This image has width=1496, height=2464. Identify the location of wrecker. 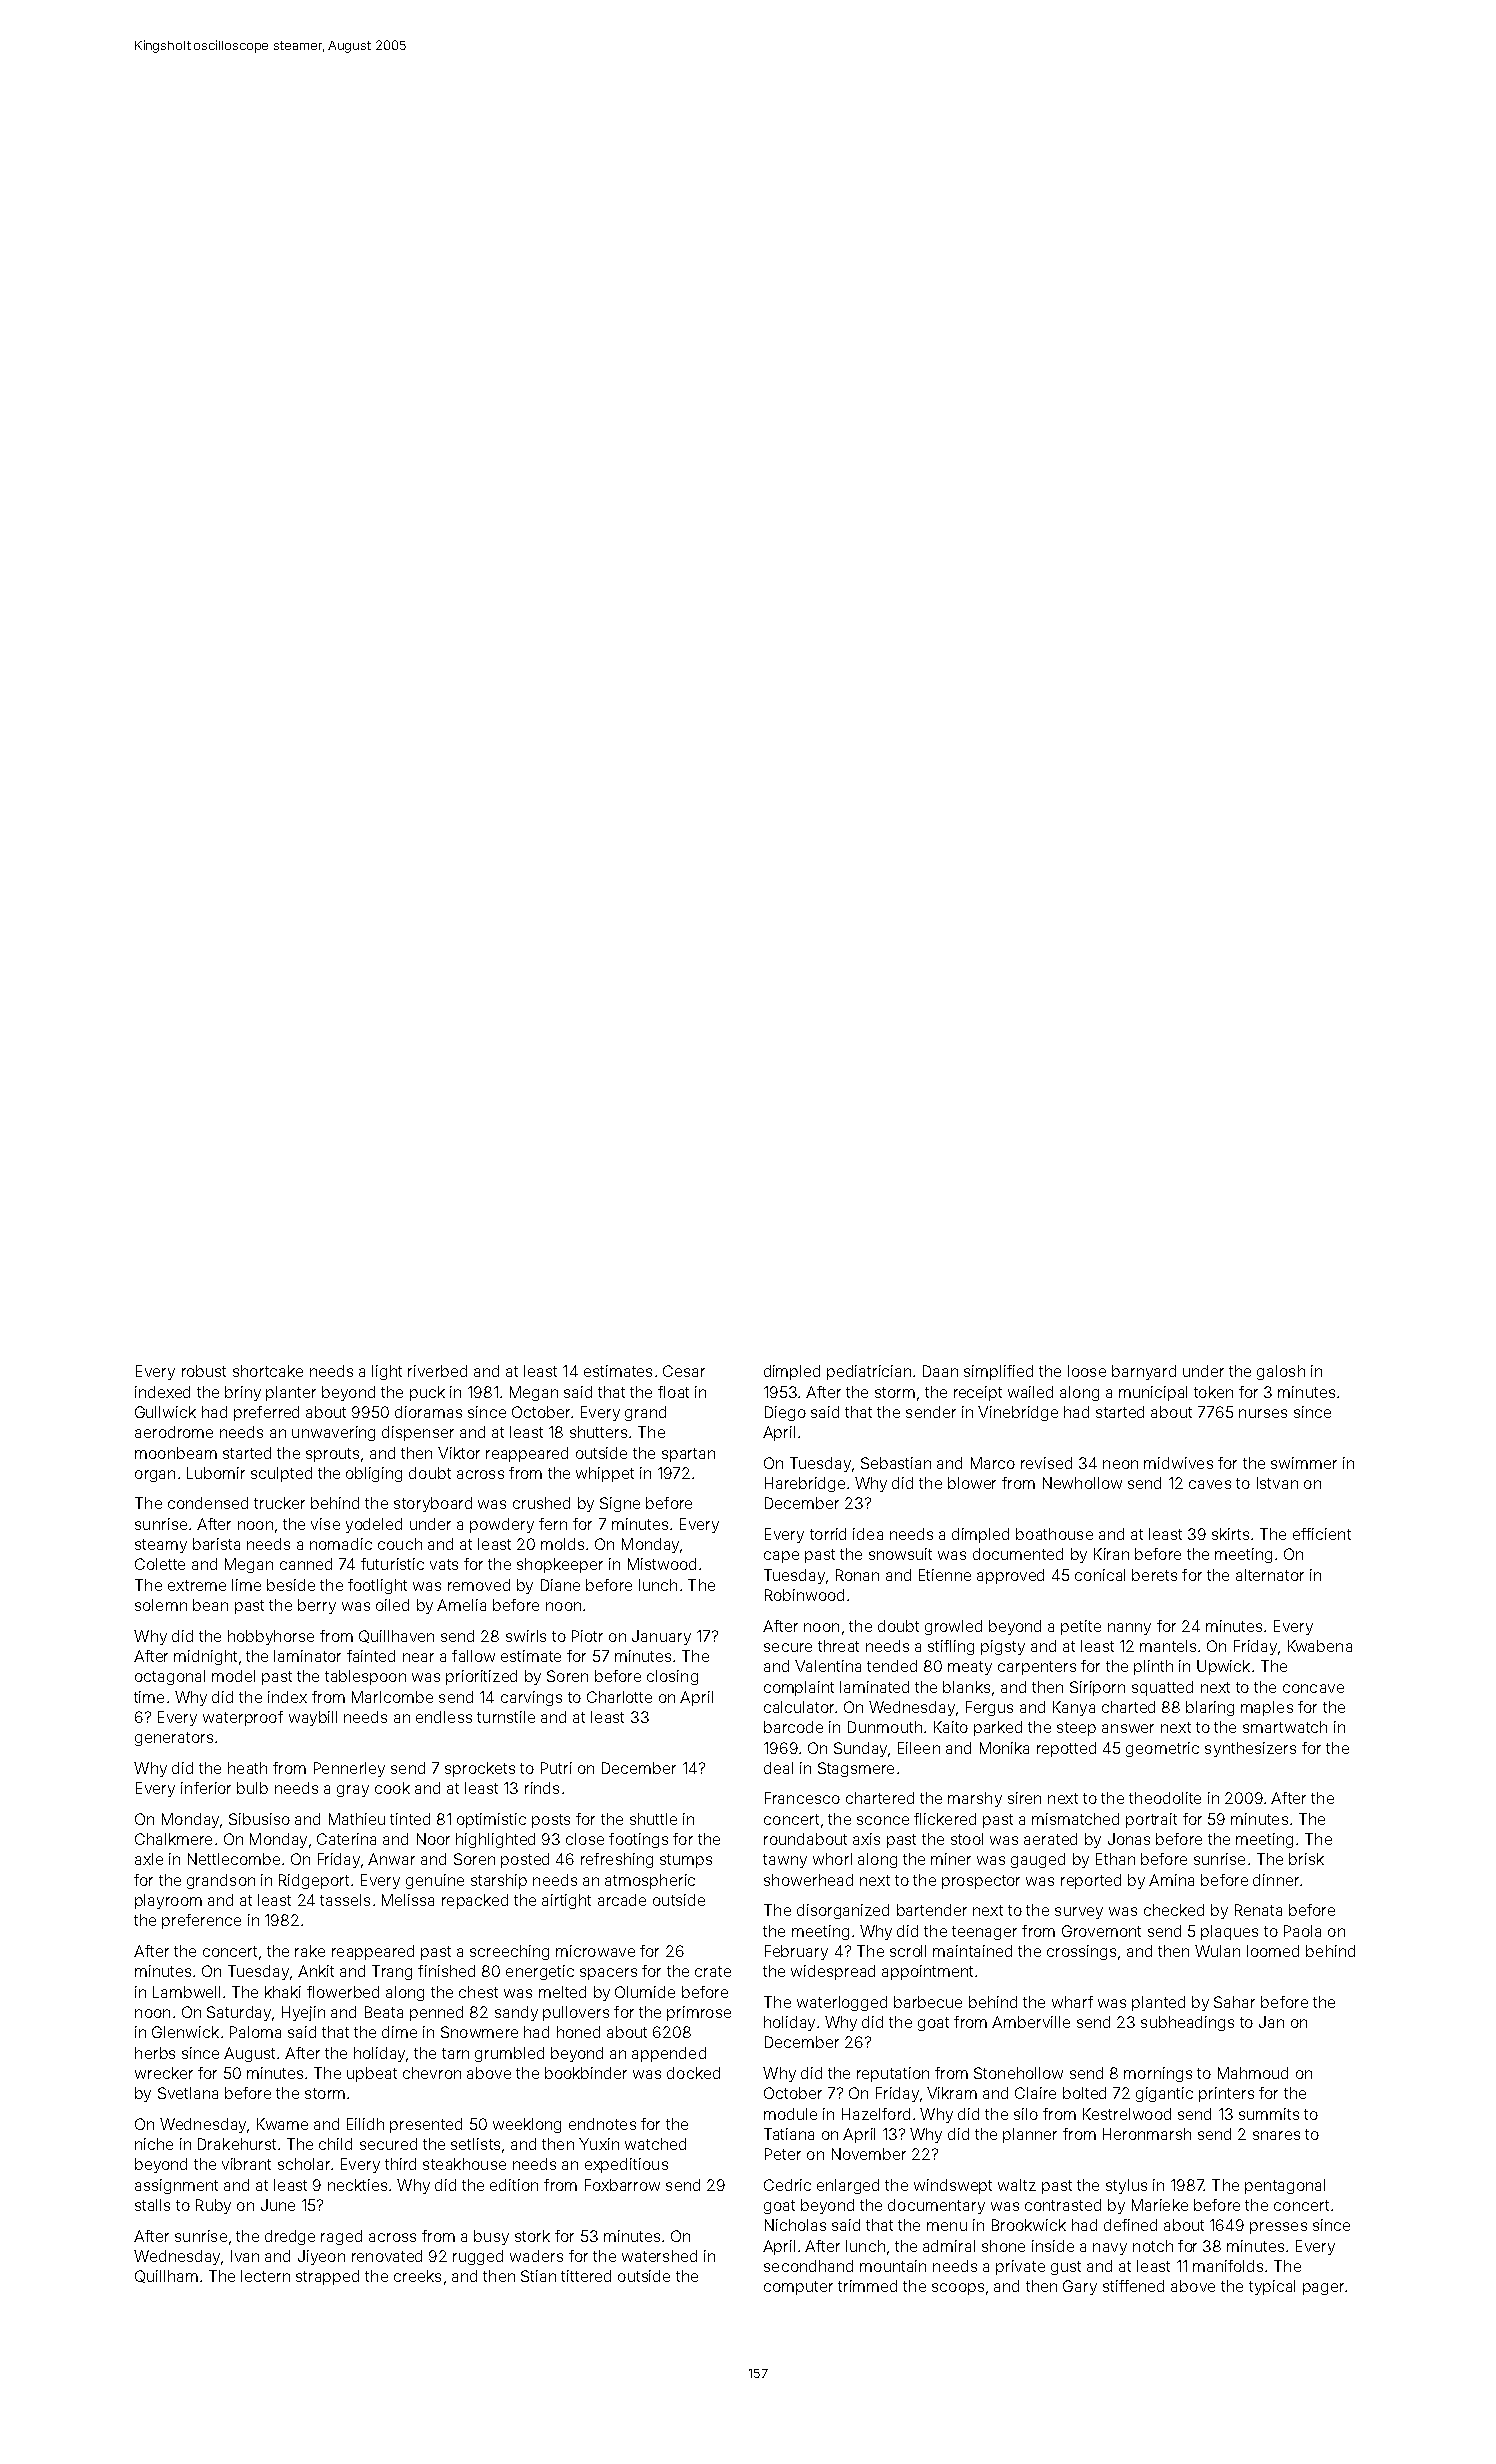
(164, 2073).
